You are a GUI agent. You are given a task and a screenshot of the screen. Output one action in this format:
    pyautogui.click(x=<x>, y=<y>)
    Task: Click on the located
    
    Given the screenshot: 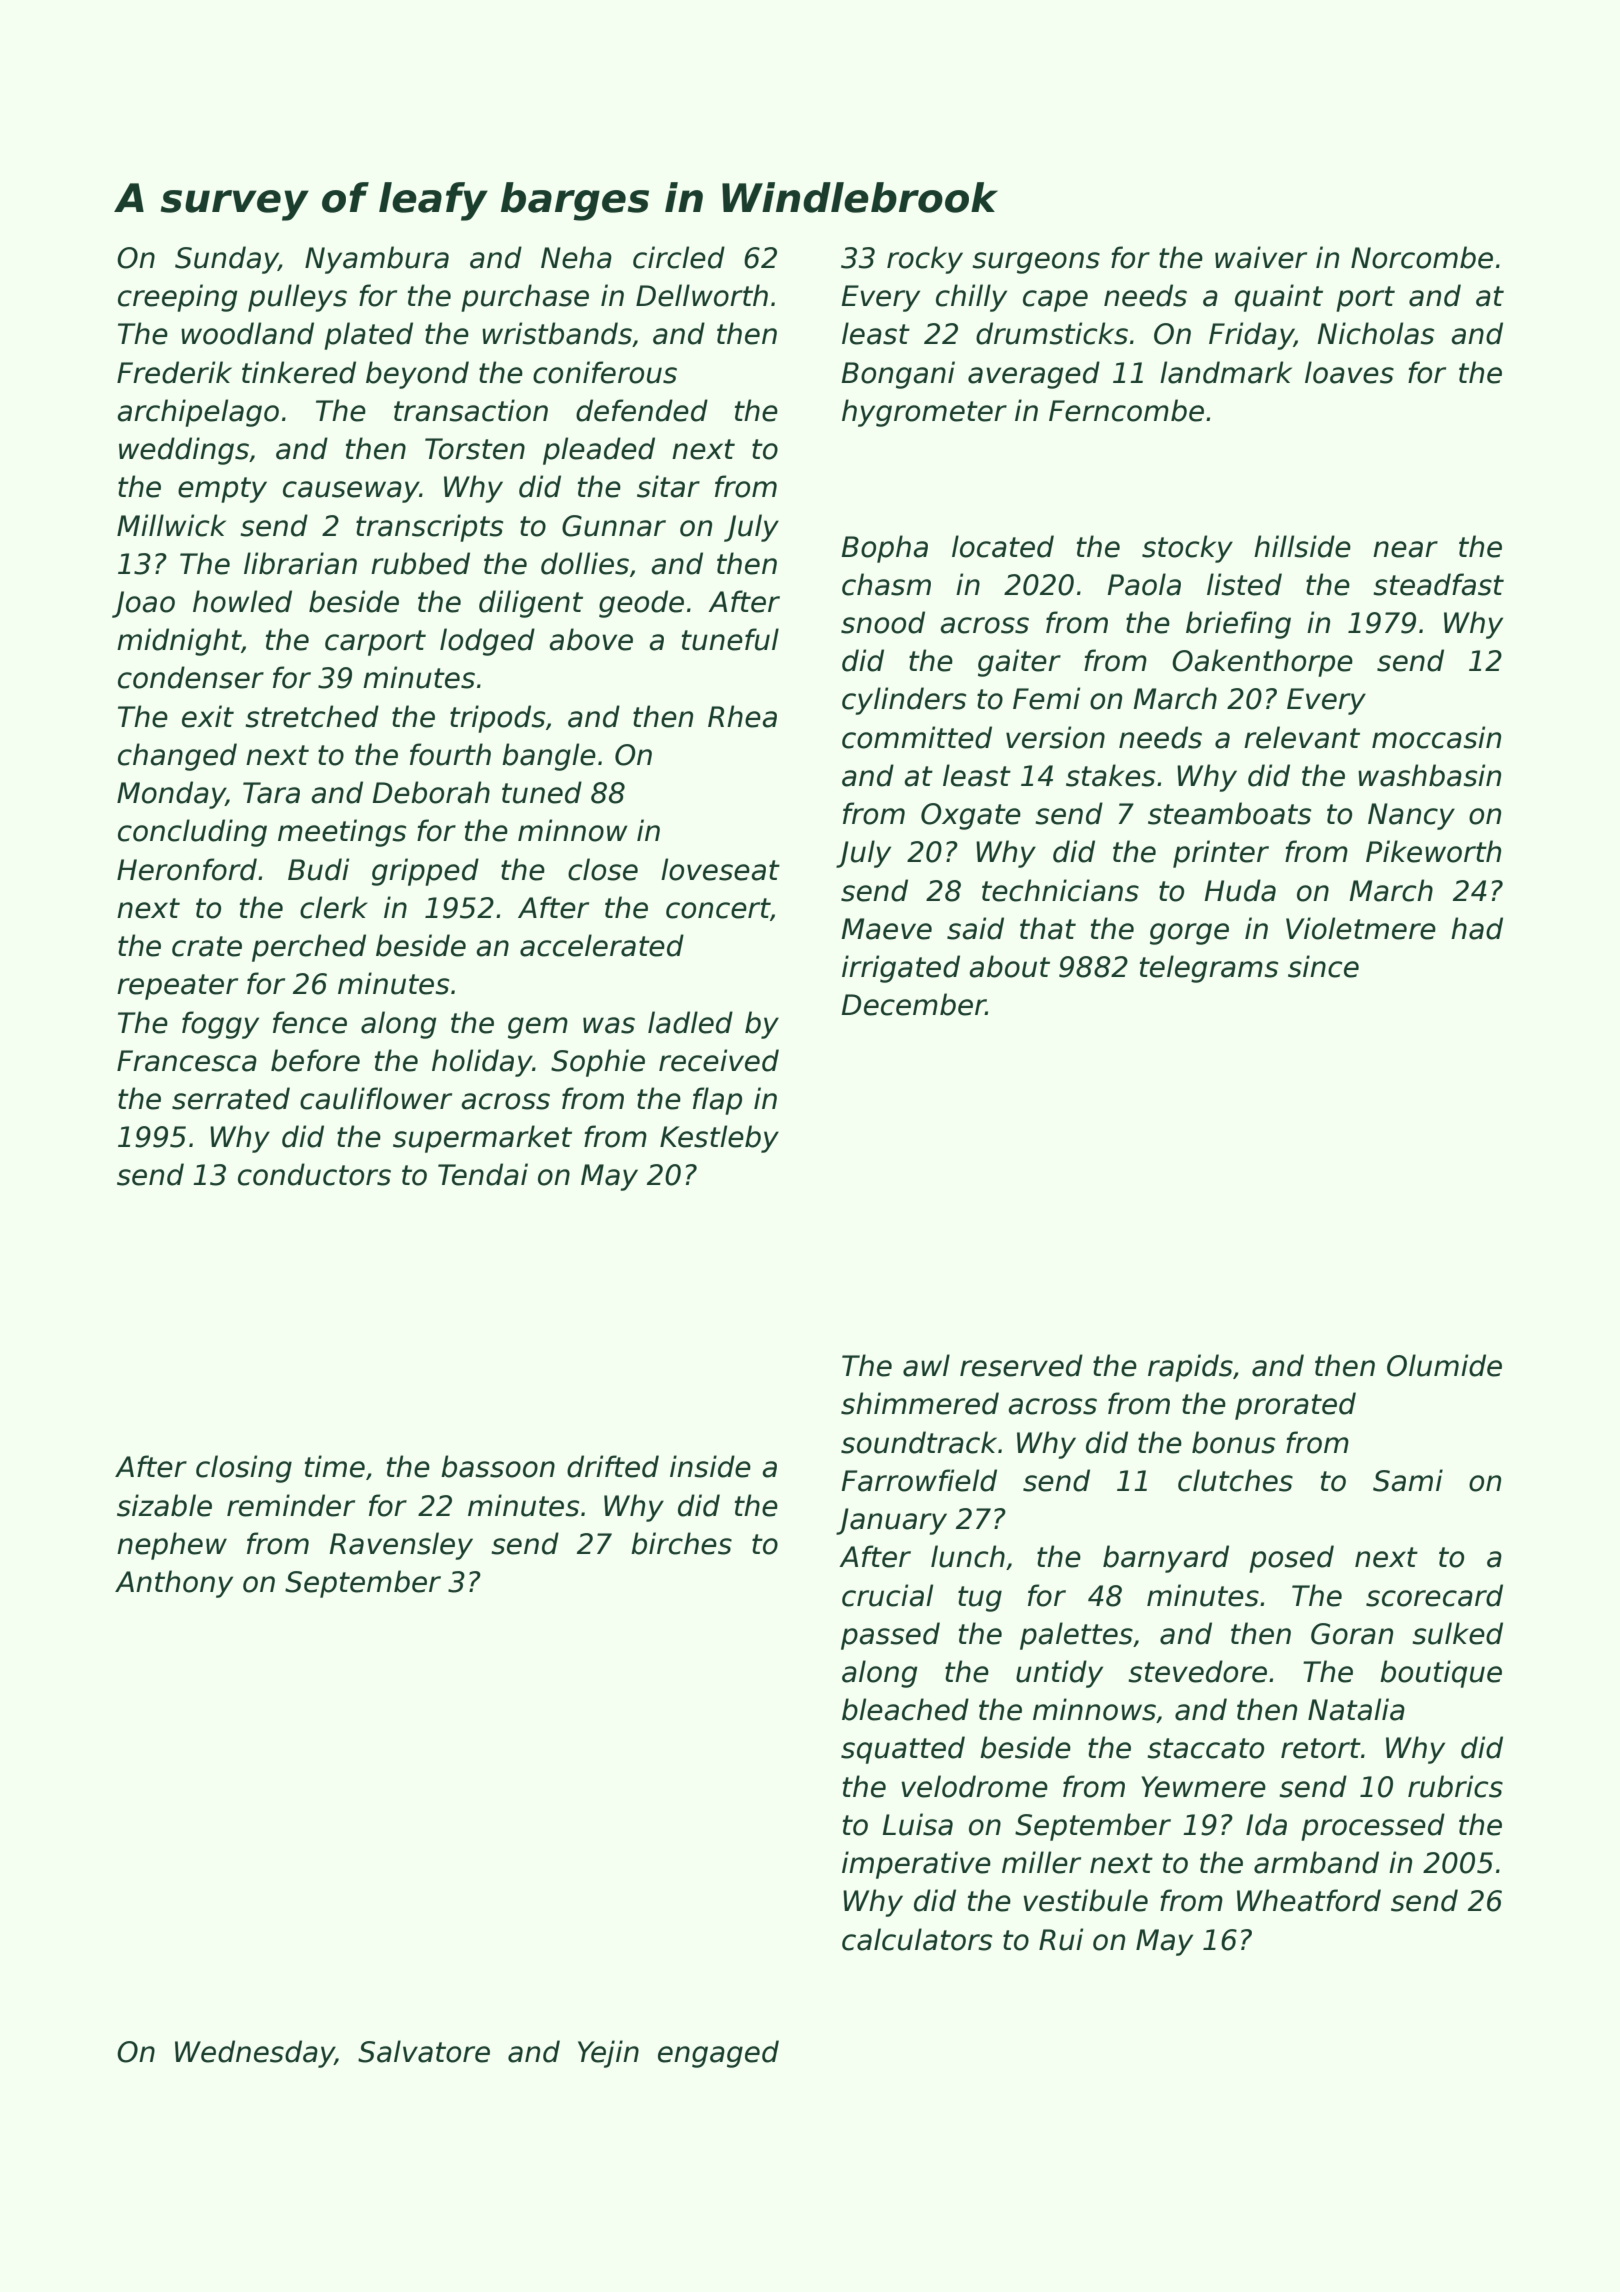 What is the action you would take?
    pyautogui.click(x=1003, y=546)
